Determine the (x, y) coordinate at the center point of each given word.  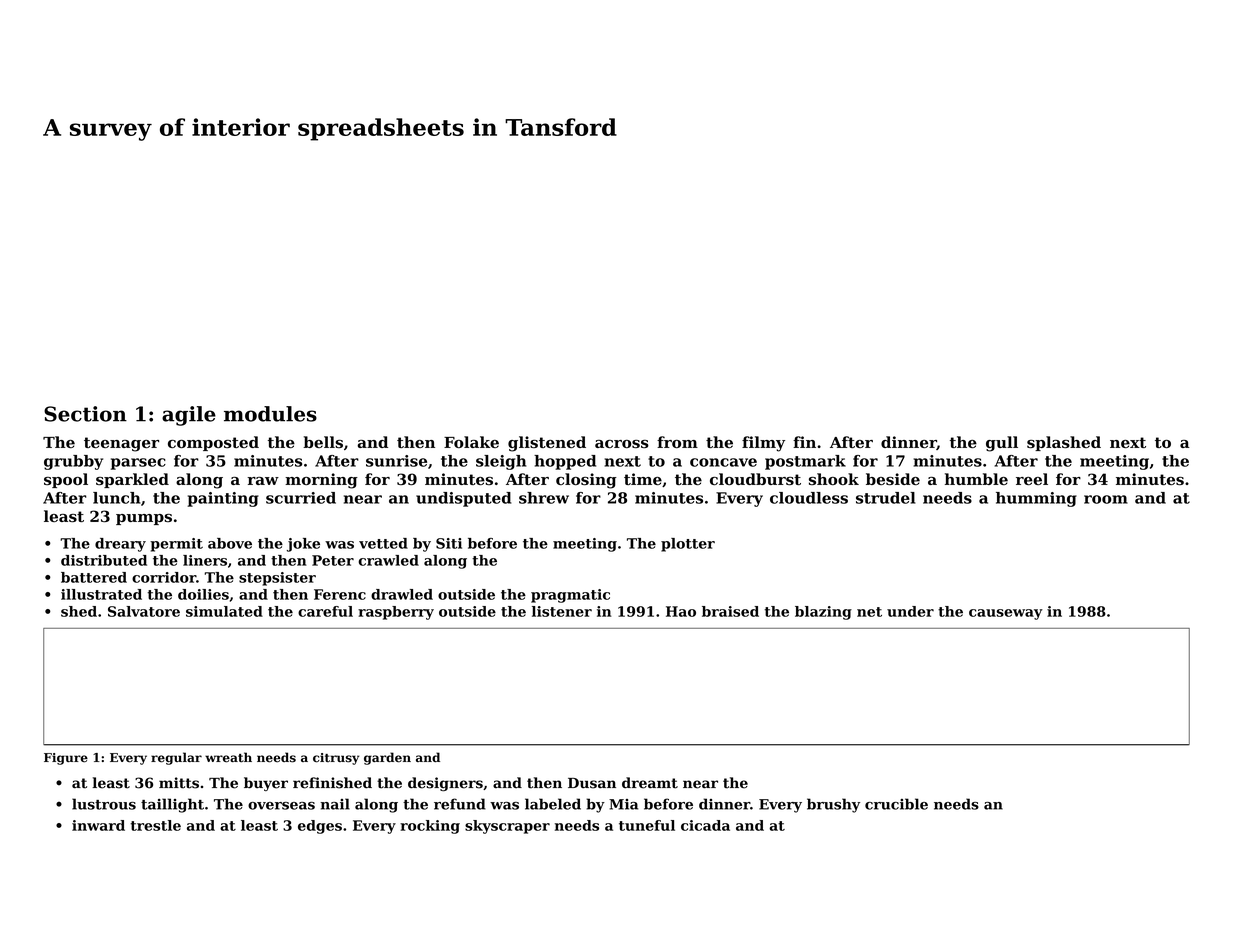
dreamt (650, 783)
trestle (156, 825)
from (677, 442)
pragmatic (570, 596)
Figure (66, 759)
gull (1002, 444)
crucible (896, 804)
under (910, 611)
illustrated (101, 594)
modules (270, 414)
